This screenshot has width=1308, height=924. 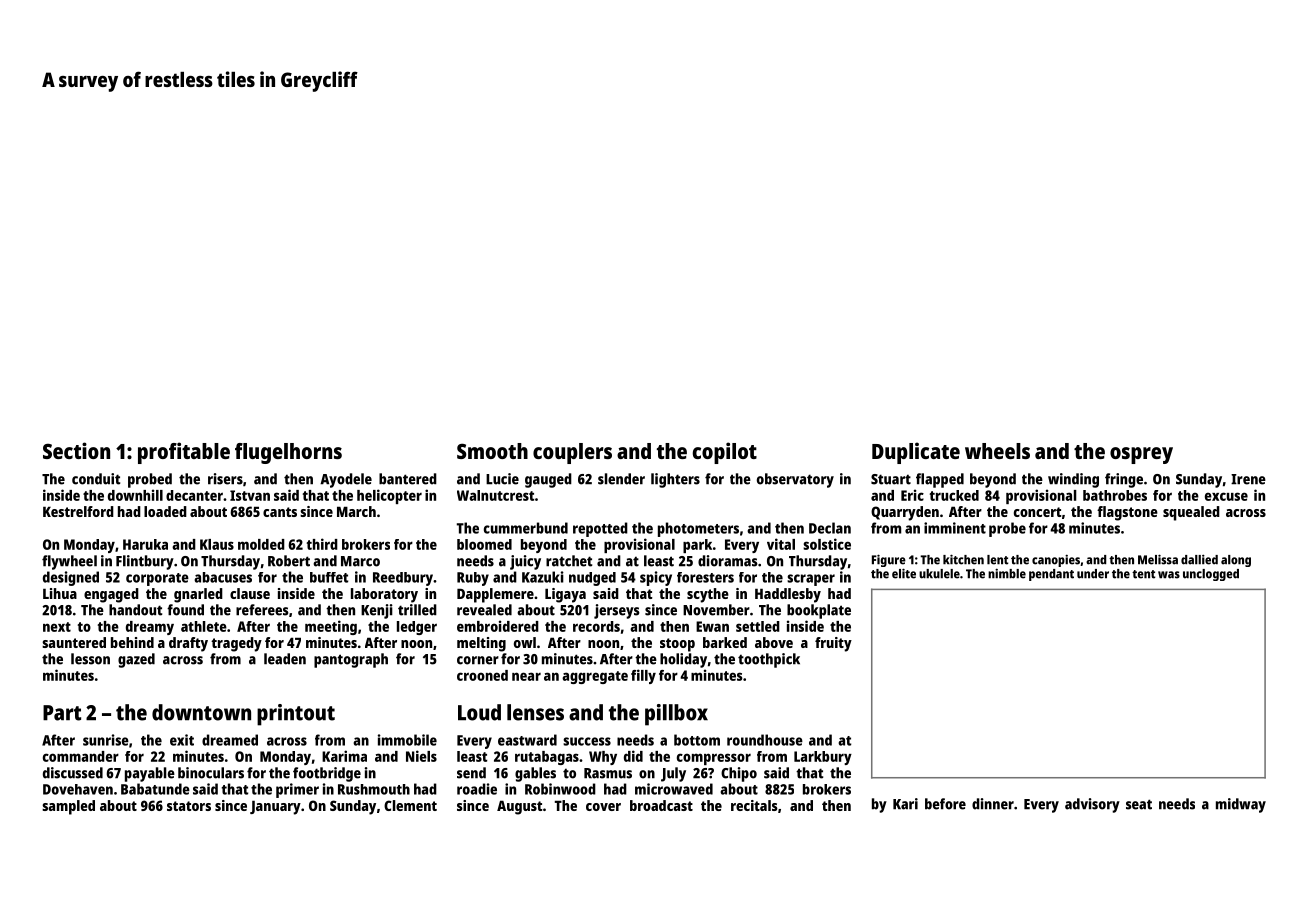 What do you see at coordinates (189, 806) in the screenshot?
I see `stators` at bounding box center [189, 806].
